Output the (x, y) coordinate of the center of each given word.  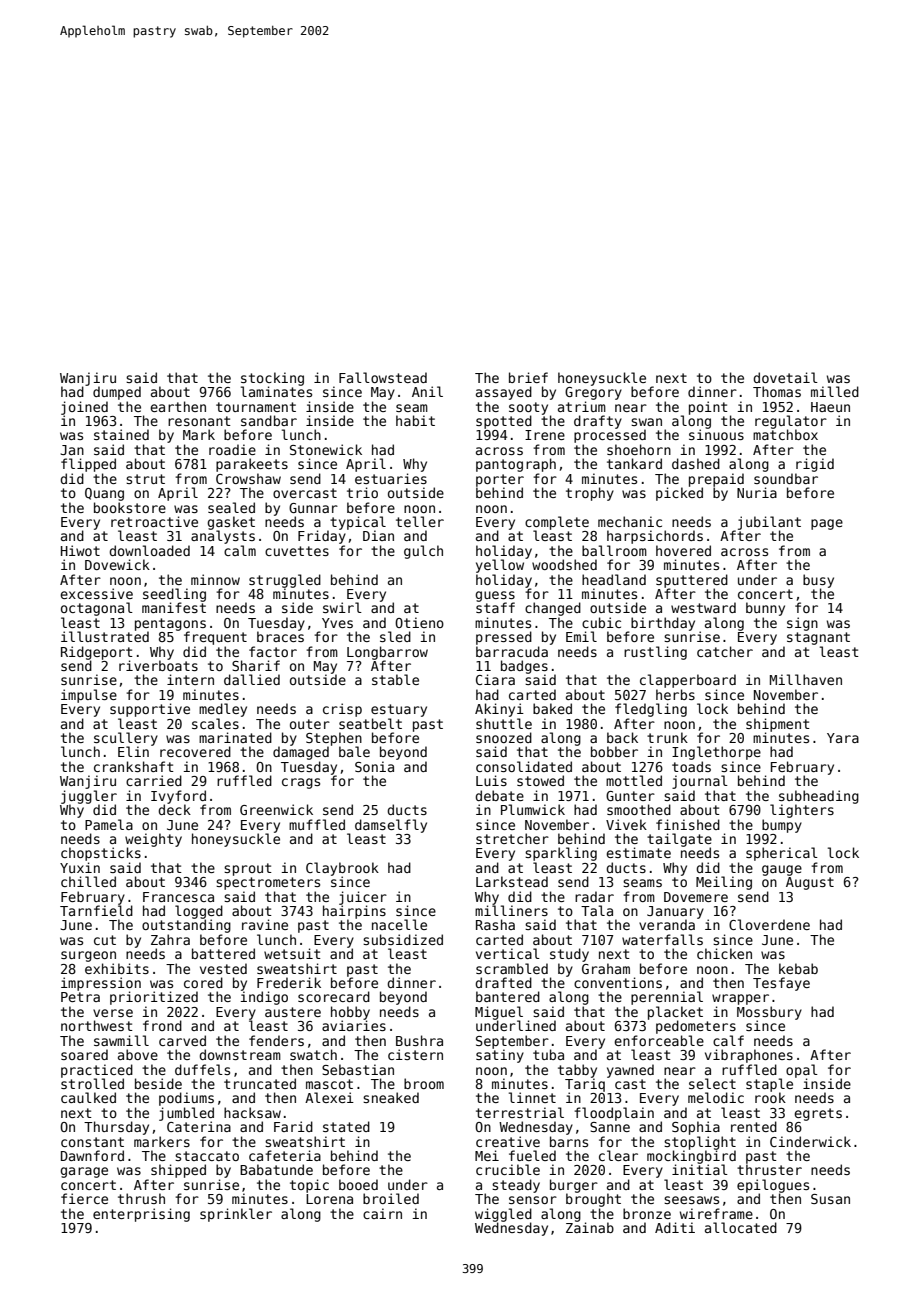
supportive (150, 710)
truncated (260, 1083)
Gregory (593, 393)
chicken (724, 953)
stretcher (512, 838)
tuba (548, 1054)
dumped (117, 393)
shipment (778, 725)
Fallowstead (383, 377)
